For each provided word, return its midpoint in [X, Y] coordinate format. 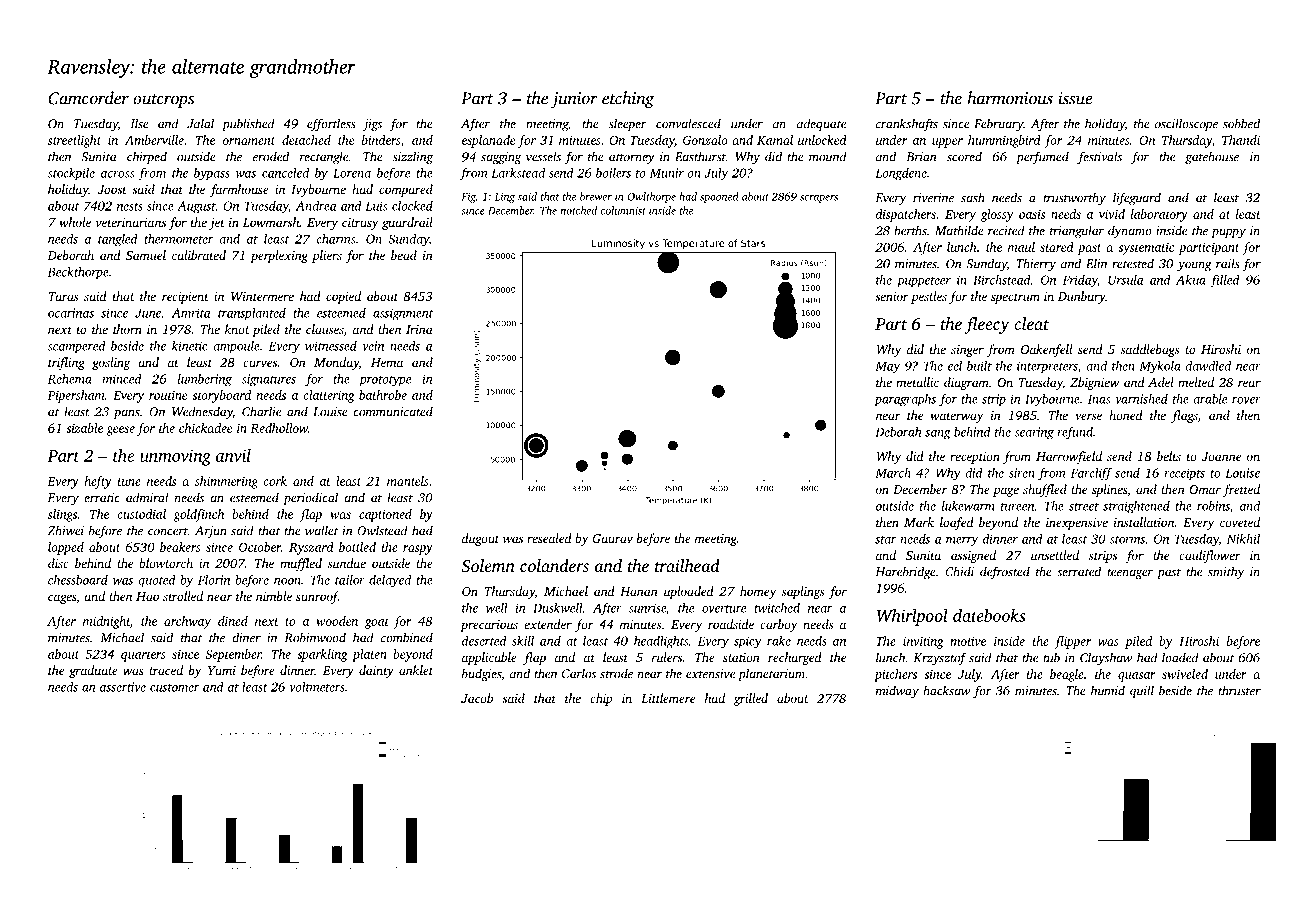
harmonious [1010, 98]
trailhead [687, 565]
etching [628, 99]
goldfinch [198, 515]
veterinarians [131, 222]
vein [373, 346]
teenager [1130, 573]
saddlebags [1150, 350]
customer [174, 688]
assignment [403, 314]
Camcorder [88, 98]
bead [404, 255]
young [1194, 266]
